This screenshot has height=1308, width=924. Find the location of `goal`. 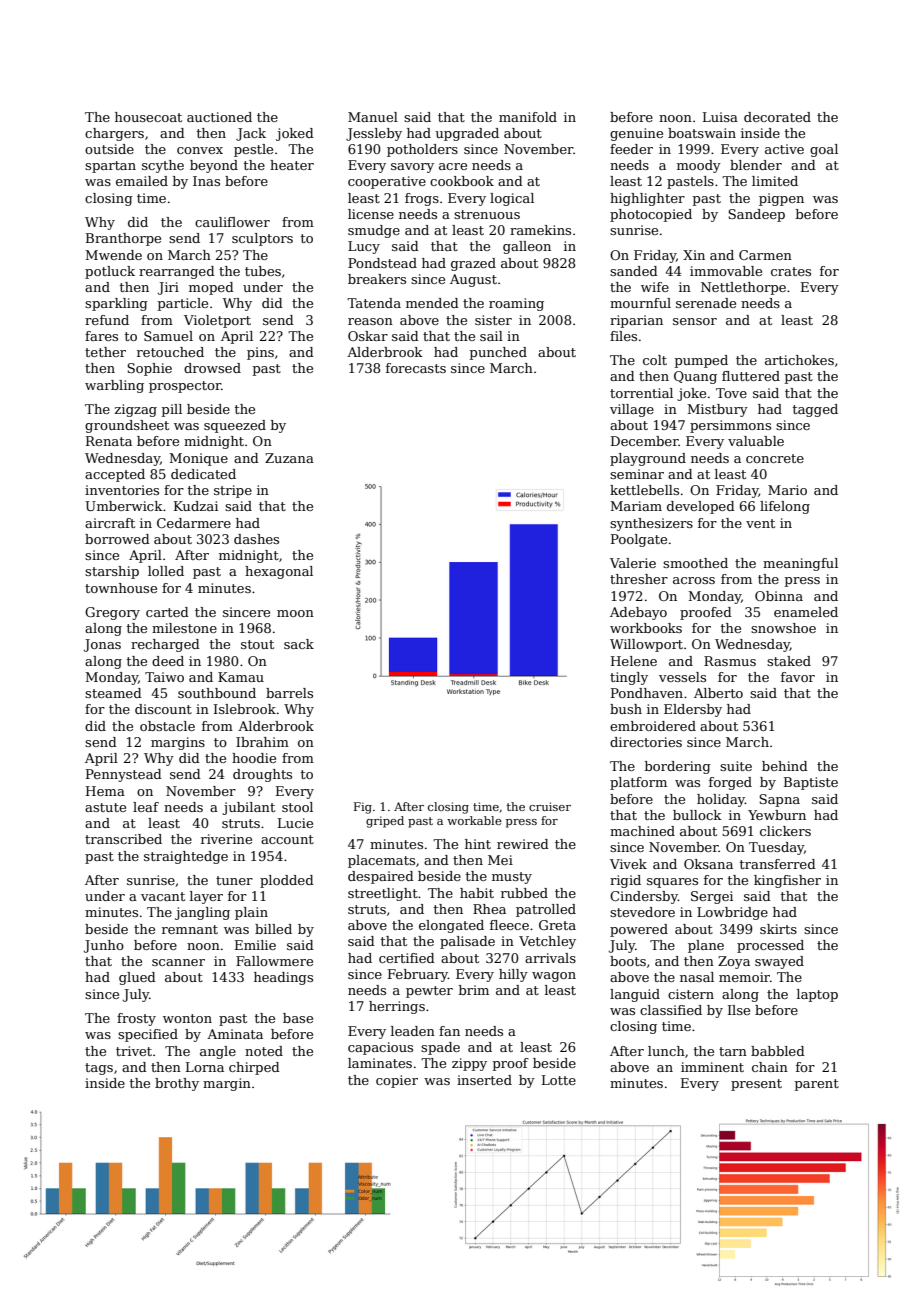

goal is located at coordinates (824, 150).
